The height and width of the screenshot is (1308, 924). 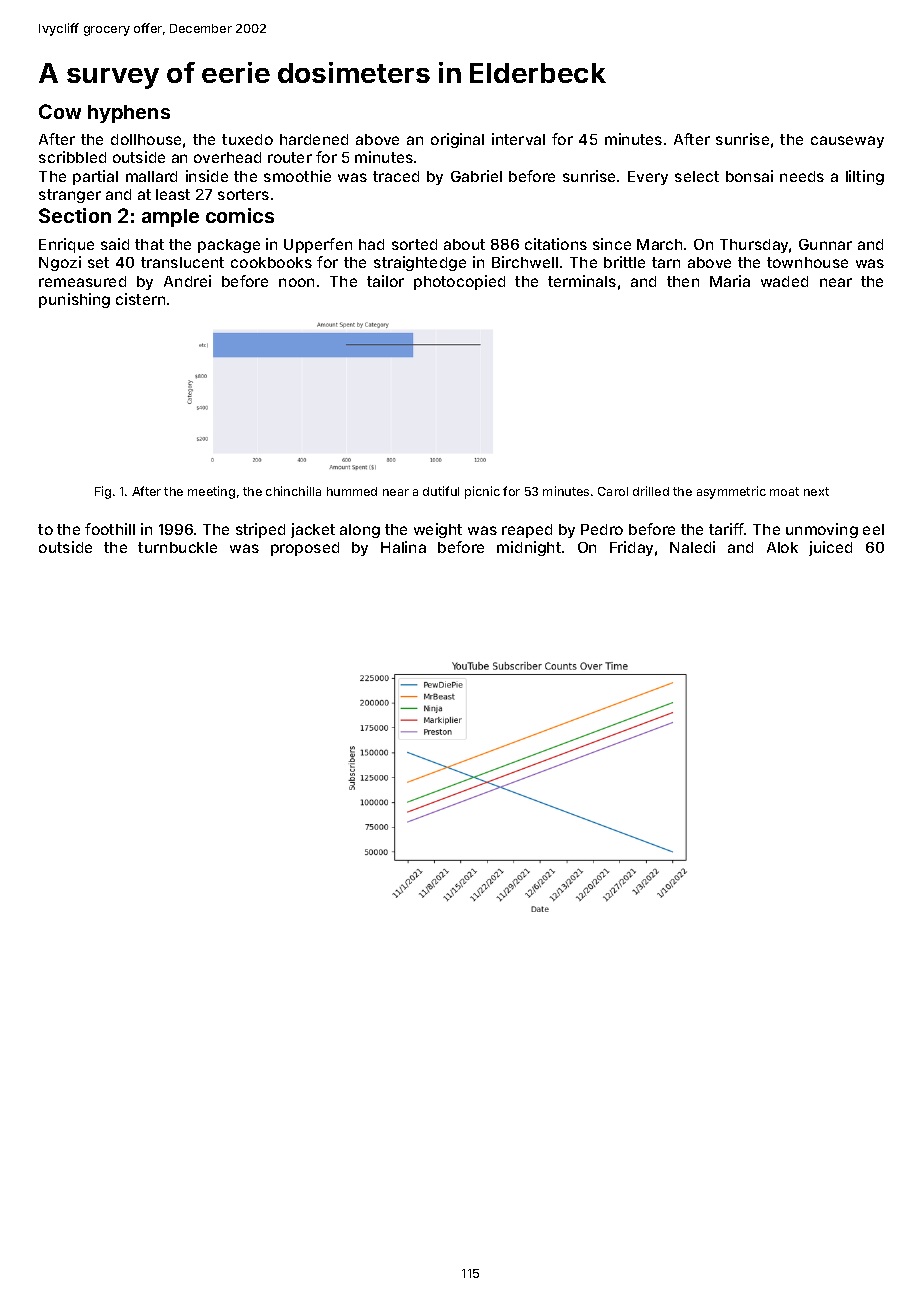 What do you see at coordinates (457, 140) in the screenshot?
I see `original` at bounding box center [457, 140].
